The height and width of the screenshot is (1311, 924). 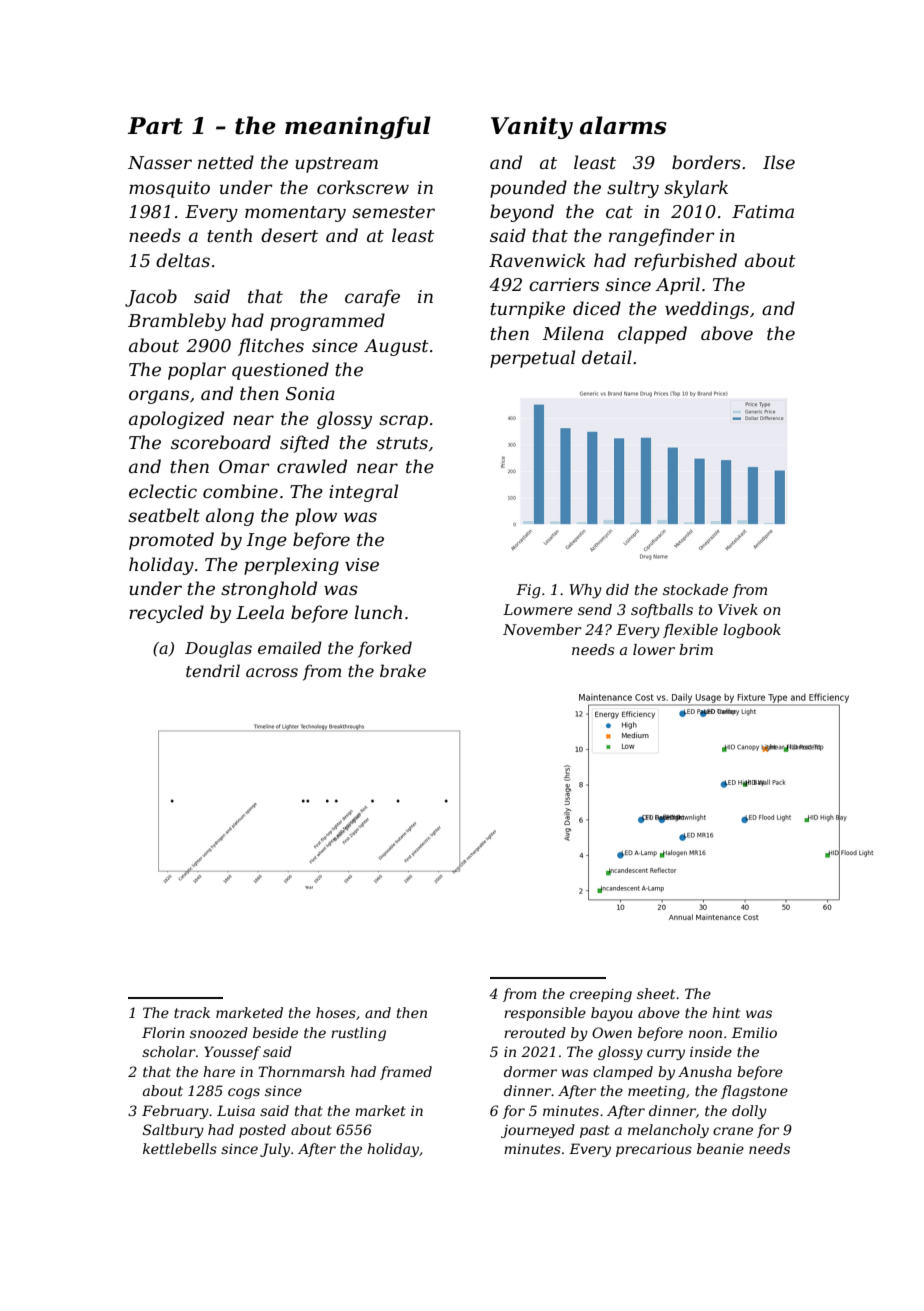 What do you see at coordinates (213, 670) in the screenshot?
I see `tendril` at bounding box center [213, 670].
